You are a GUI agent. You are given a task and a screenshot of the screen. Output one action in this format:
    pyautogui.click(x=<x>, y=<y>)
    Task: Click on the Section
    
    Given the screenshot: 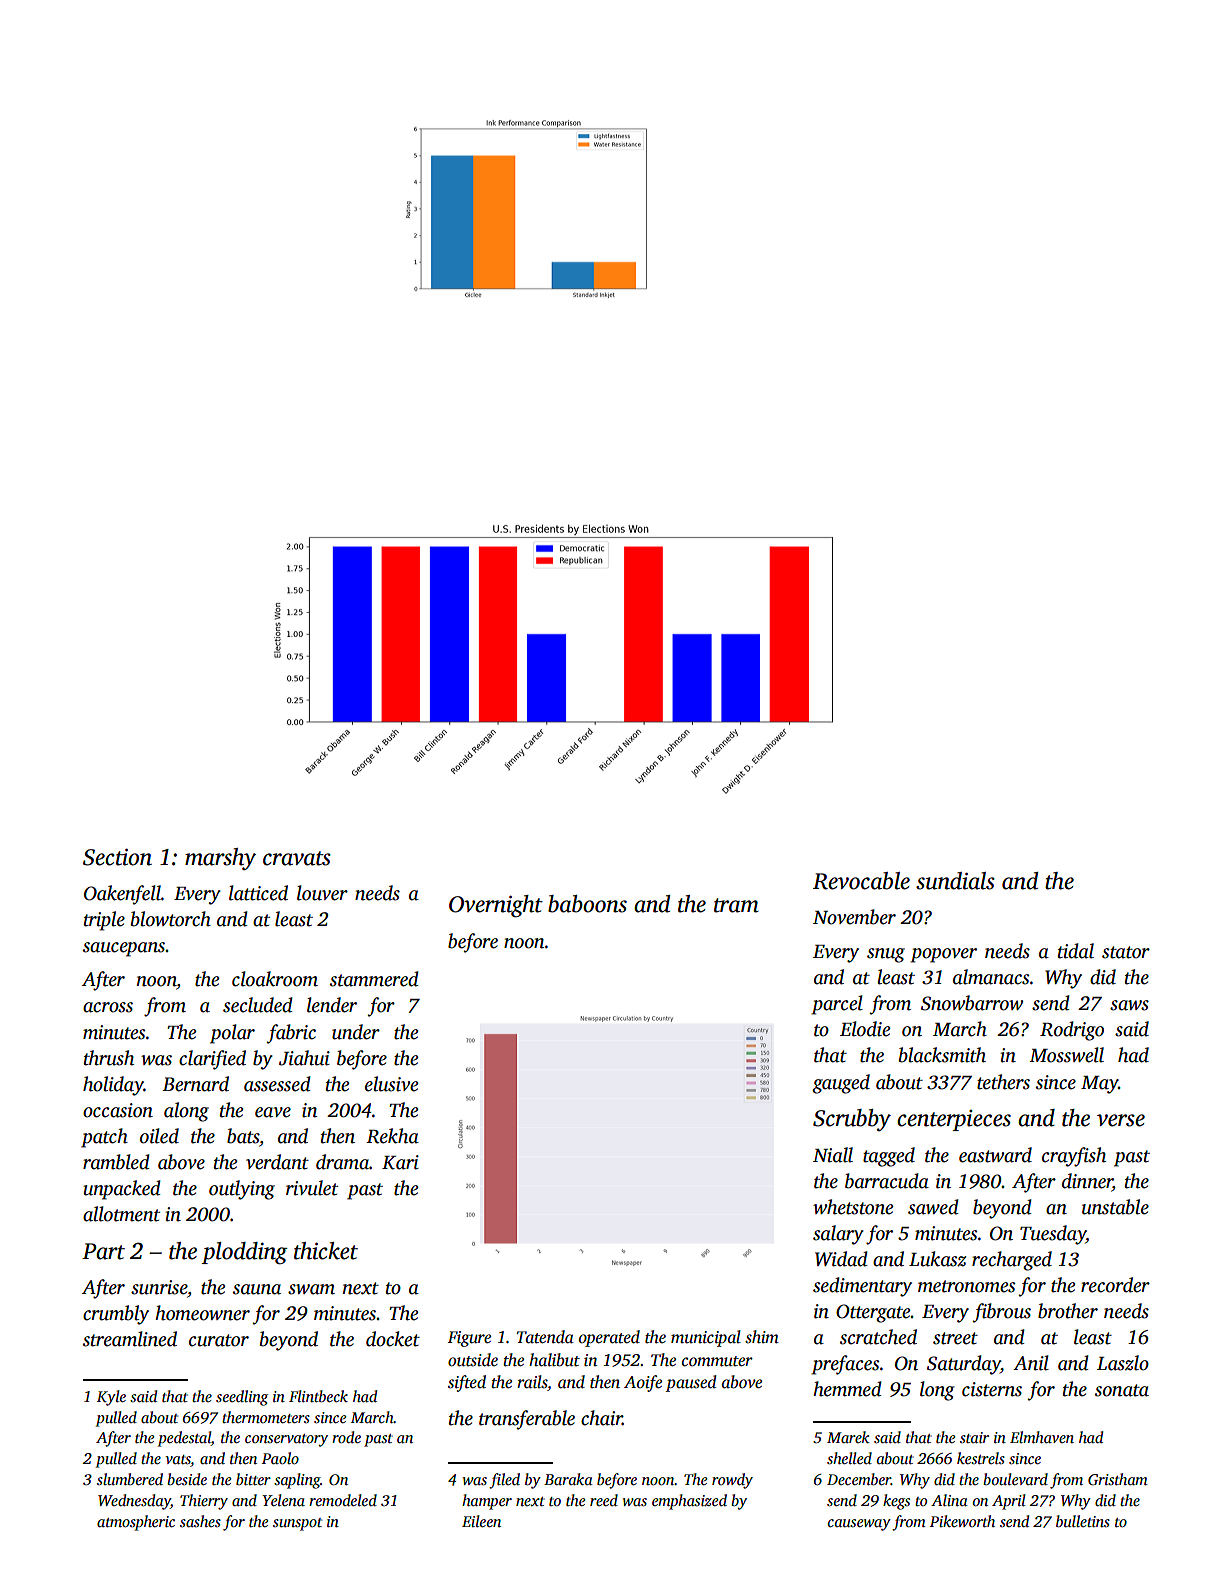 What is the action you would take?
    pyautogui.click(x=117, y=857)
